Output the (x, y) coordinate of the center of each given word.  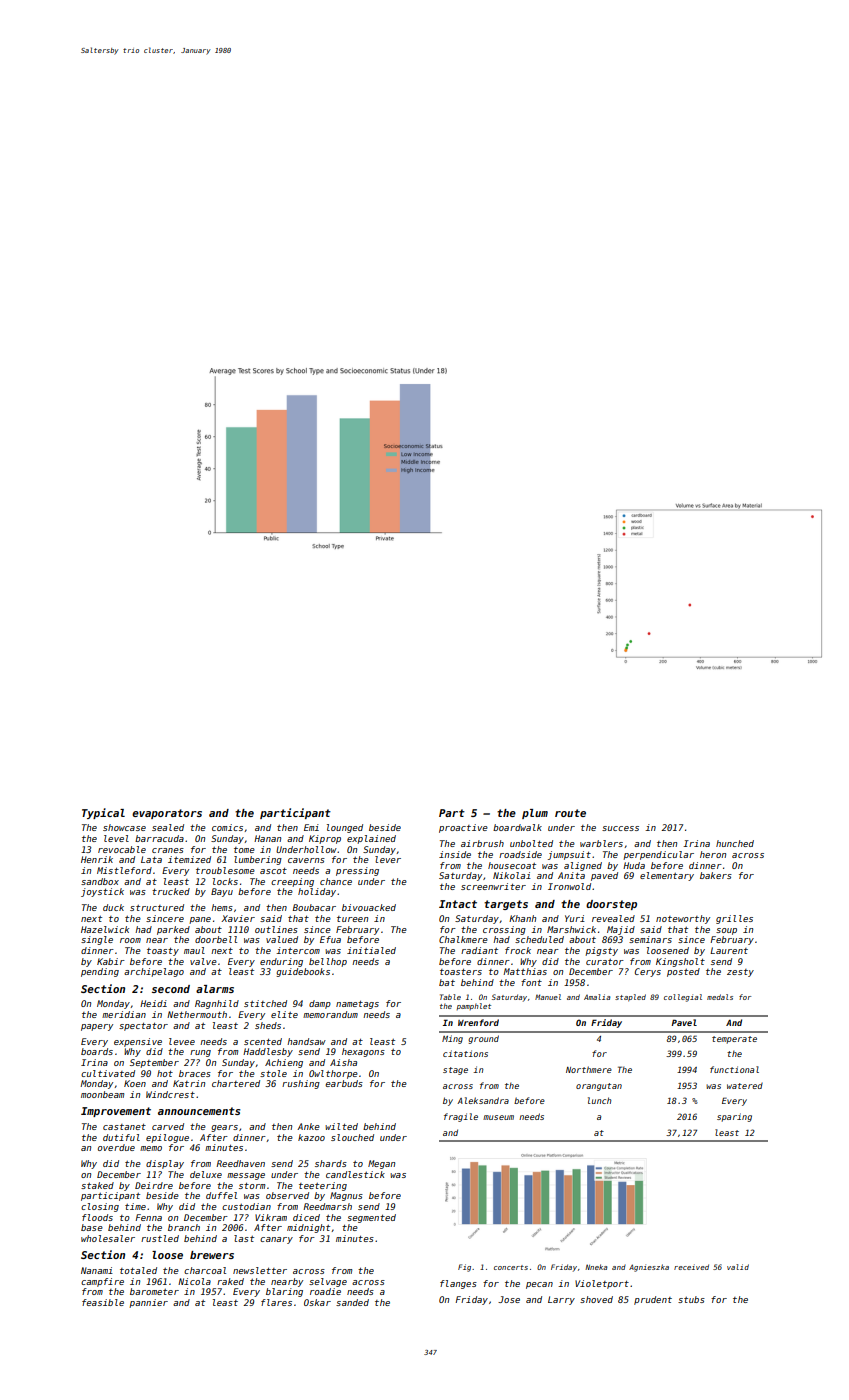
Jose (509, 1299)
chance (336, 881)
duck (113, 907)
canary (276, 1240)
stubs (691, 1299)
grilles (734, 919)
